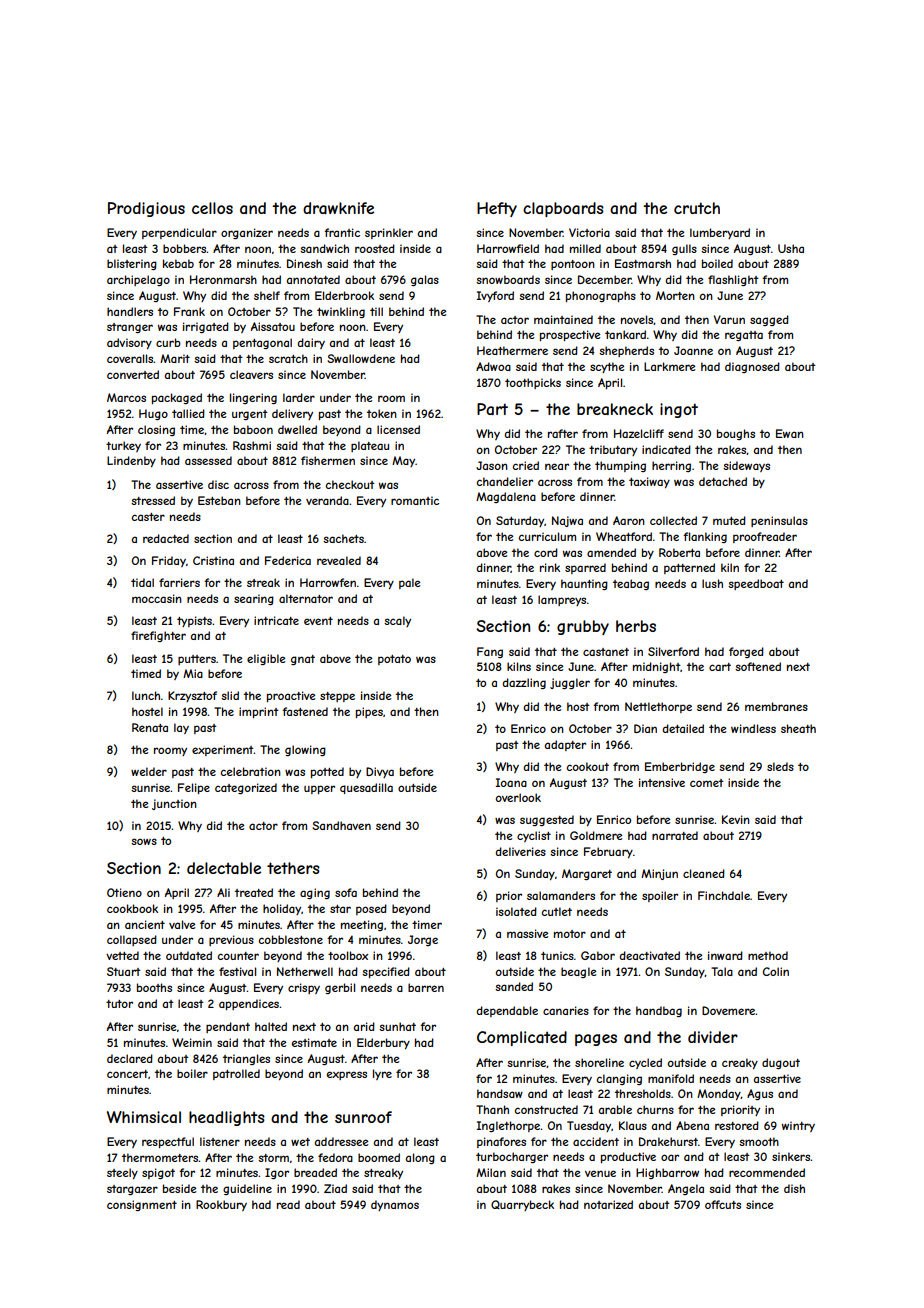 The height and width of the document is (1308, 924). What do you see at coordinates (343, 538) in the document?
I see `sachets` at bounding box center [343, 538].
